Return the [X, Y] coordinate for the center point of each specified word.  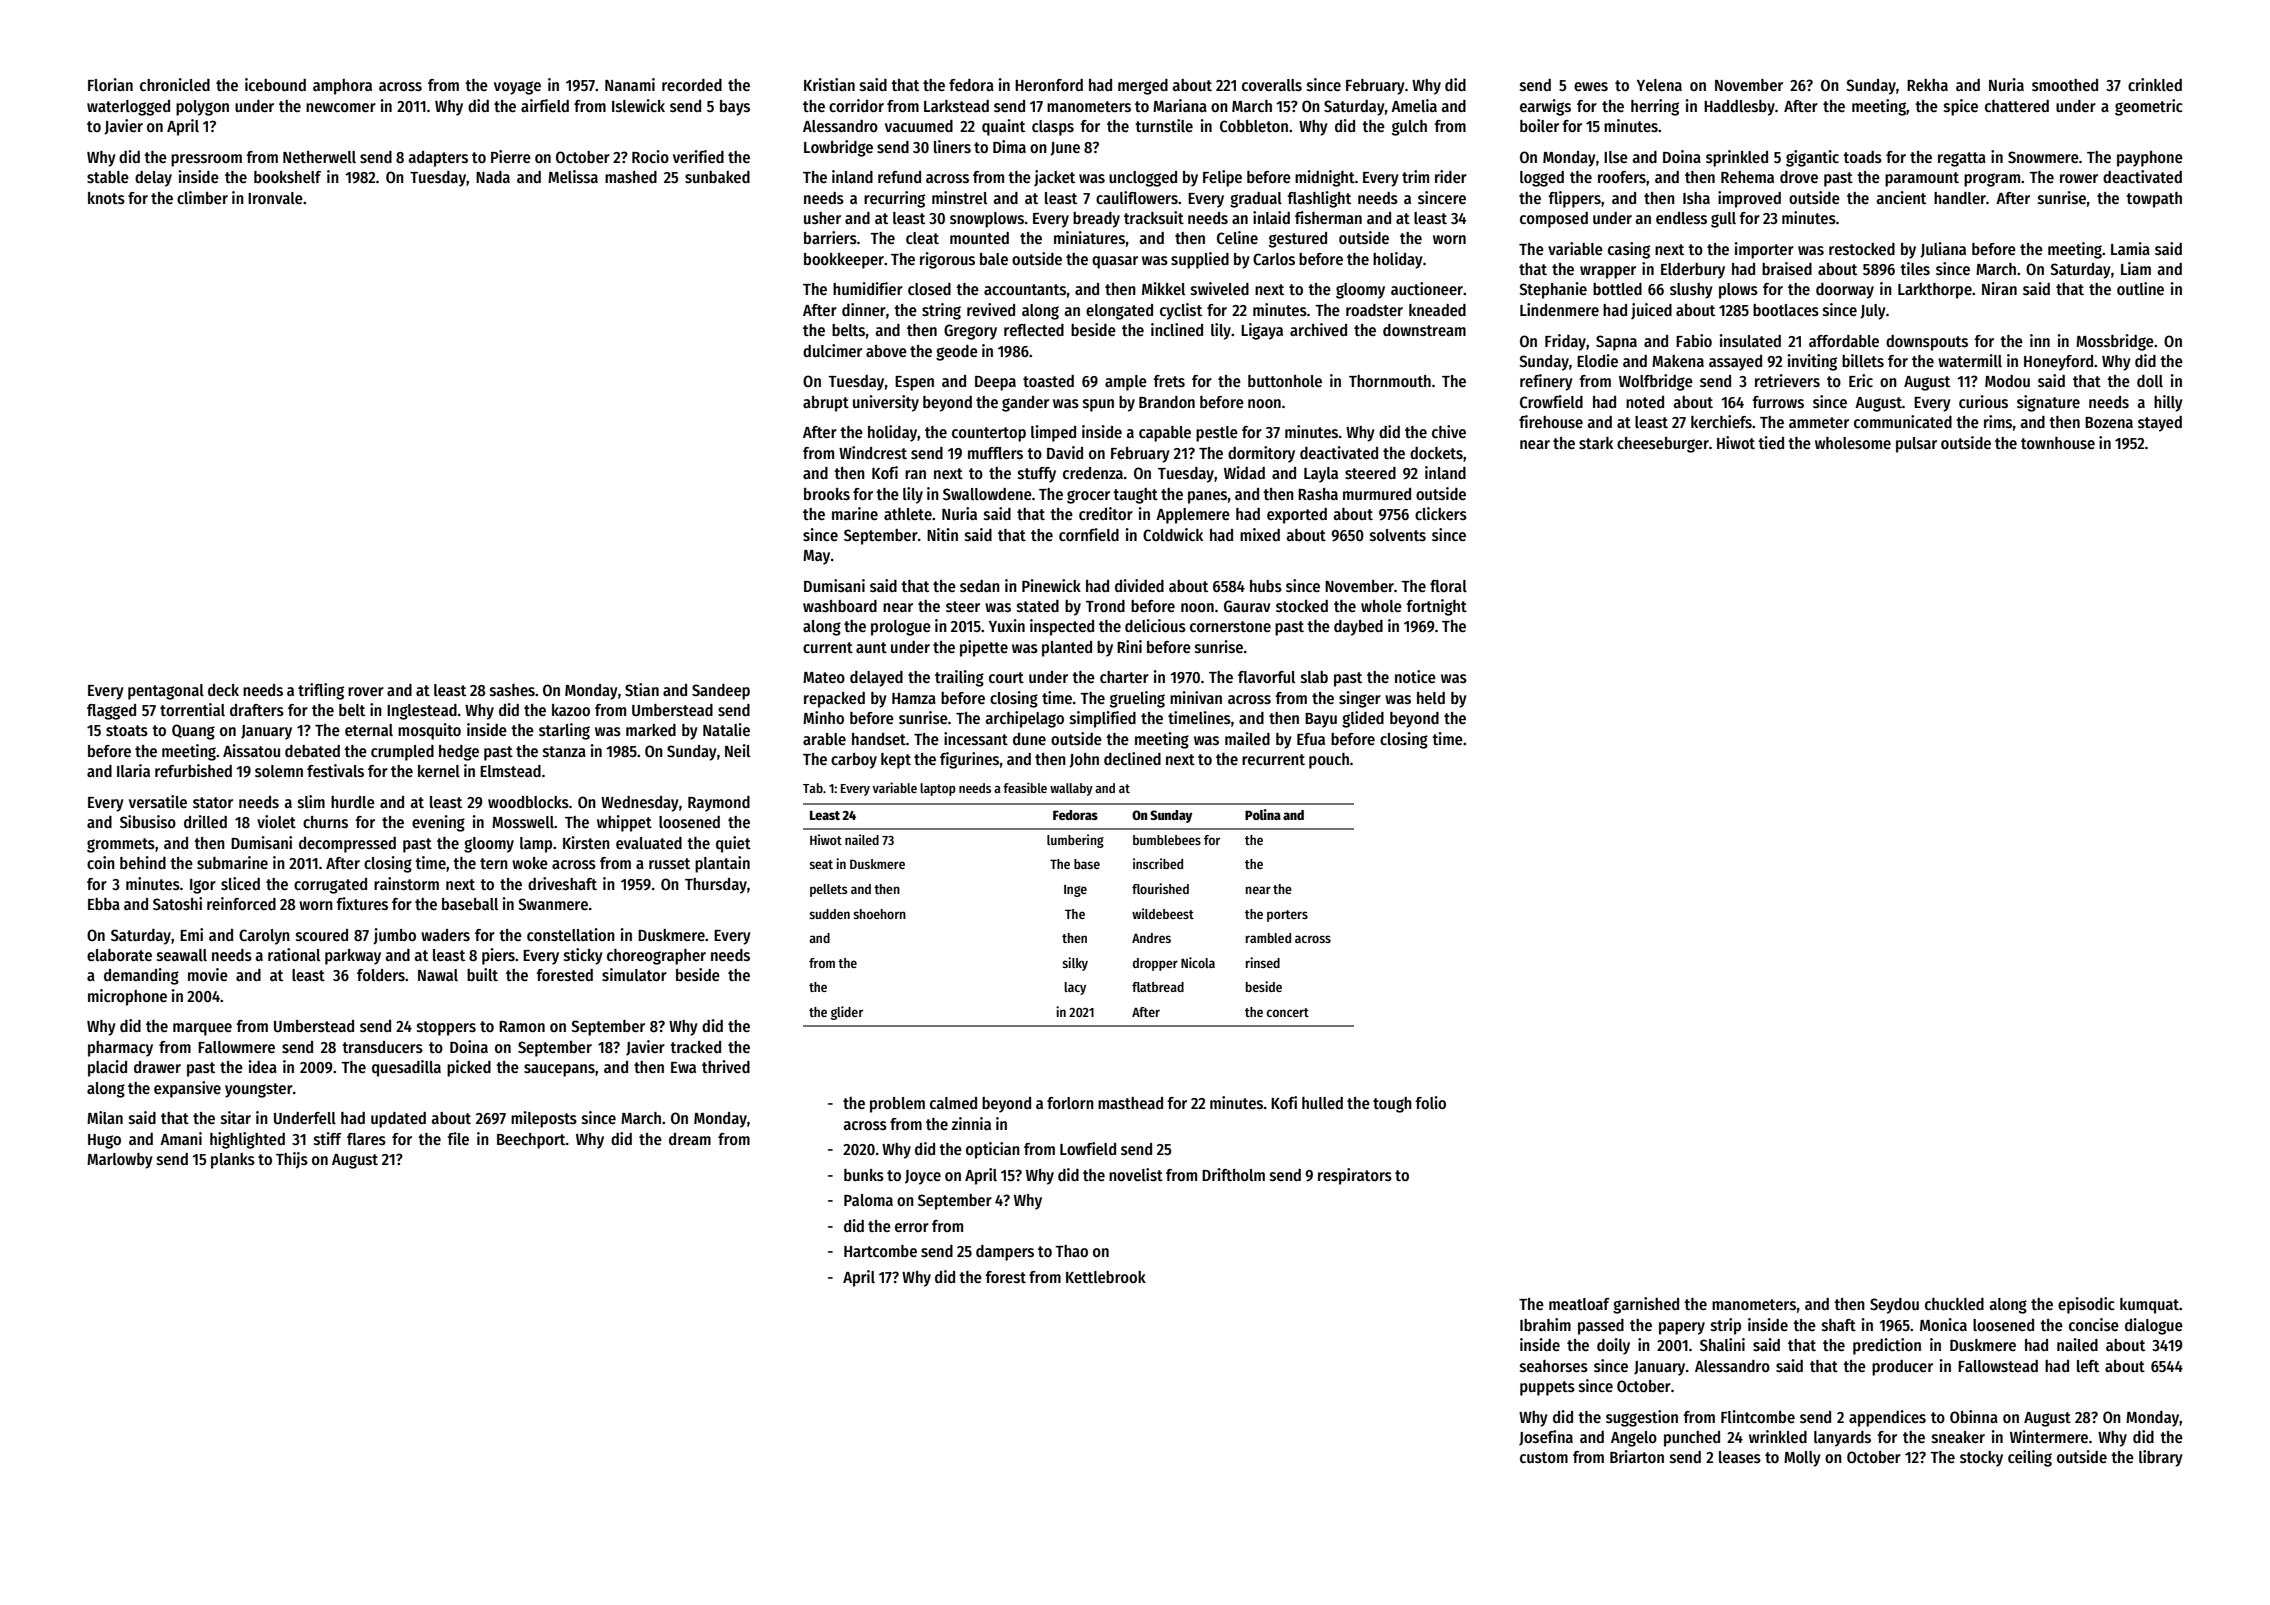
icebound [275, 84]
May [816, 557]
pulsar [1916, 445]
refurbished [193, 771]
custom [1544, 1457]
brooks [827, 494]
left [2088, 1366]
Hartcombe [880, 1251]
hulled [1322, 1103]
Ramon [522, 1026]
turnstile [1164, 126]
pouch [1329, 761]
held [1431, 698]
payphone [2150, 159]
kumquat [2150, 1306]
